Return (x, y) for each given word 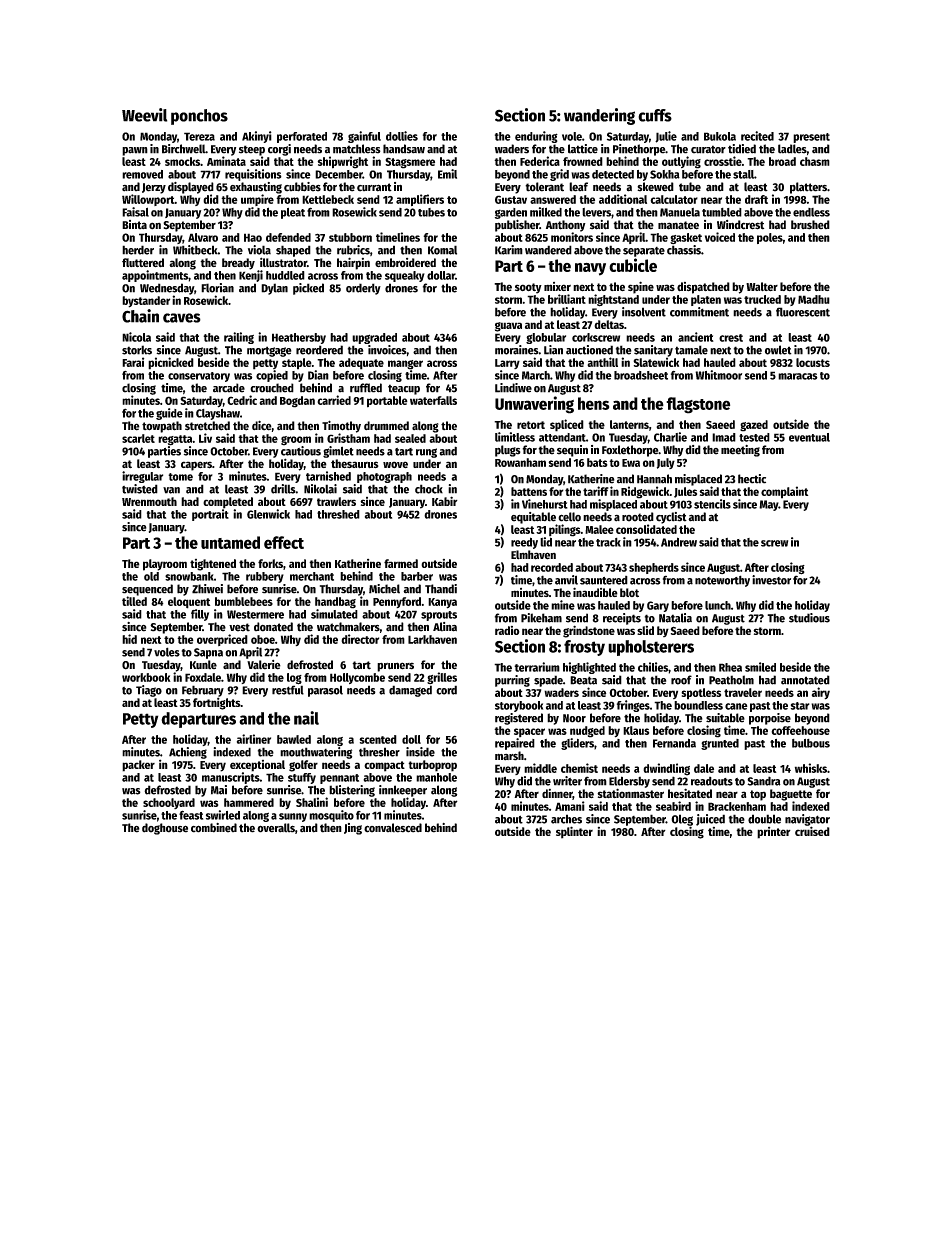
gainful (364, 137)
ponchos (199, 117)
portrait (210, 515)
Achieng (188, 753)
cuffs (655, 115)
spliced (567, 425)
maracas (798, 376)
